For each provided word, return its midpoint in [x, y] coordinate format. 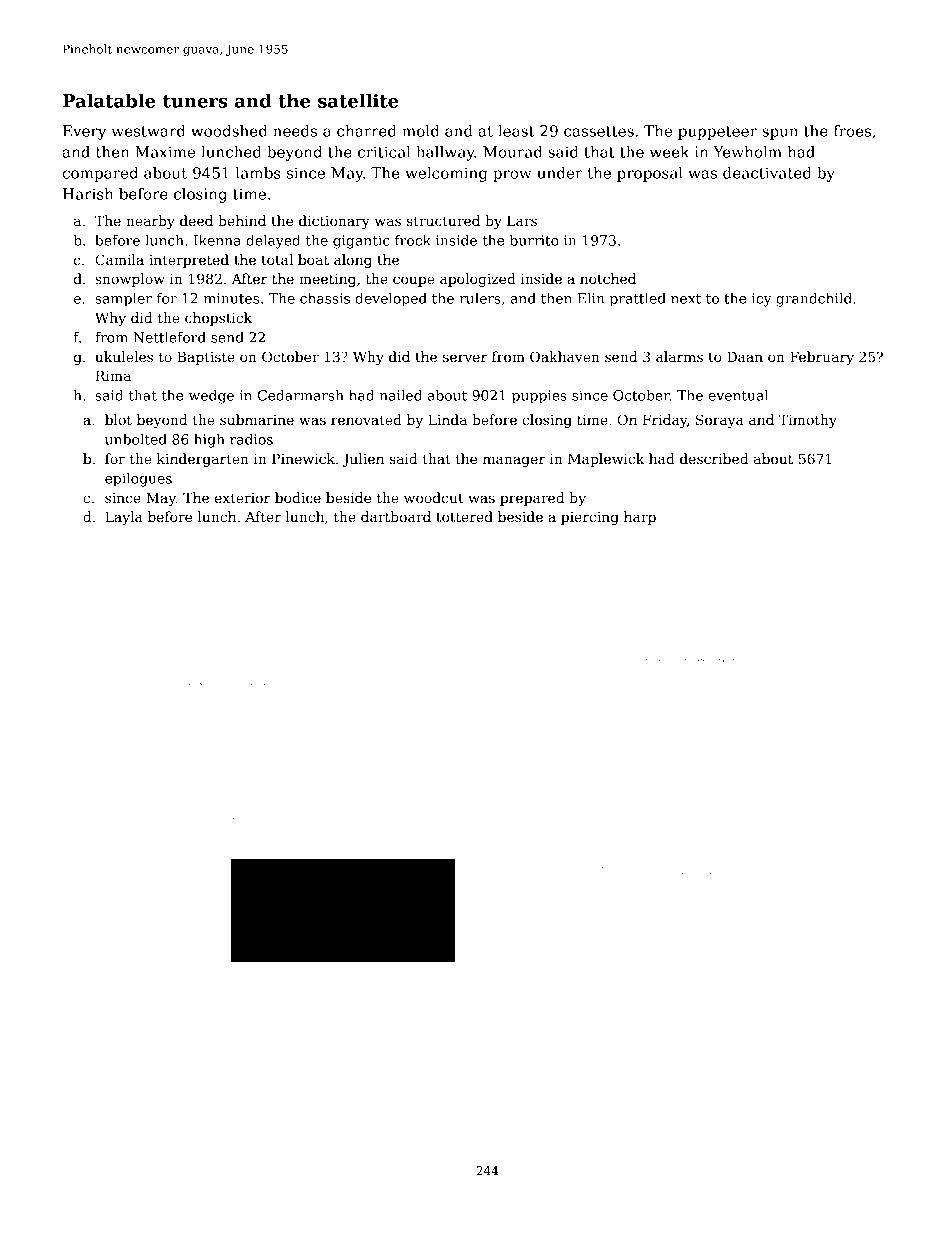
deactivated [767, 173]
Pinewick [303, 458]
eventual [738, 395]
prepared [532, 499]
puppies [539, 397]
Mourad [512, 152]
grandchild [814, 300]
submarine [257, 419]
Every [84, 132]
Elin [591, 298]
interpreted [189, 261]
